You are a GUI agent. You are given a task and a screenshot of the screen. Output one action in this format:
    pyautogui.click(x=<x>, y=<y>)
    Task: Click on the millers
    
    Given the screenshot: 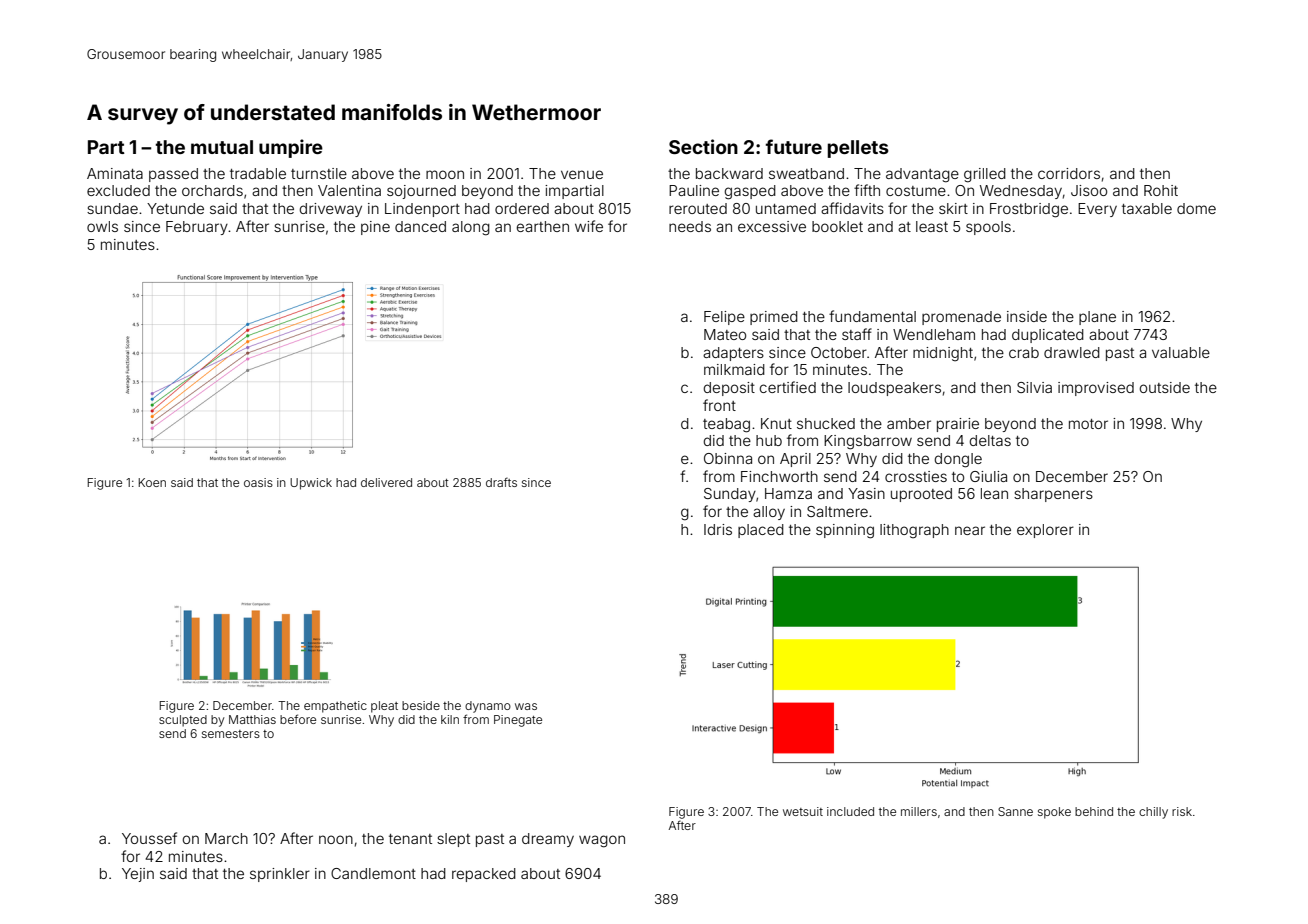 What is the action you would take?
    pyautogui.click(x=919, y=811)
